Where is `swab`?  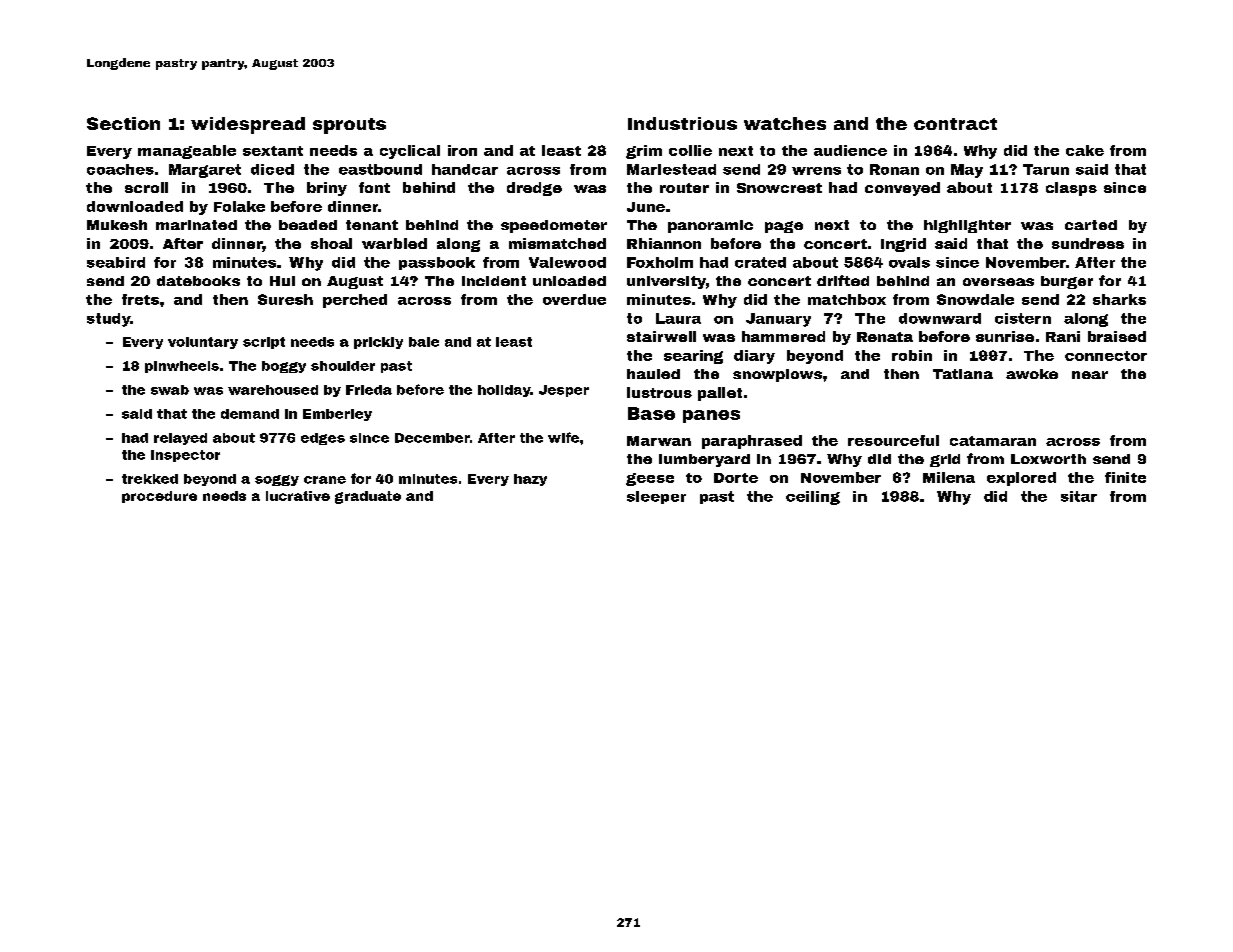
swab is located at coordinates (170, 390).
